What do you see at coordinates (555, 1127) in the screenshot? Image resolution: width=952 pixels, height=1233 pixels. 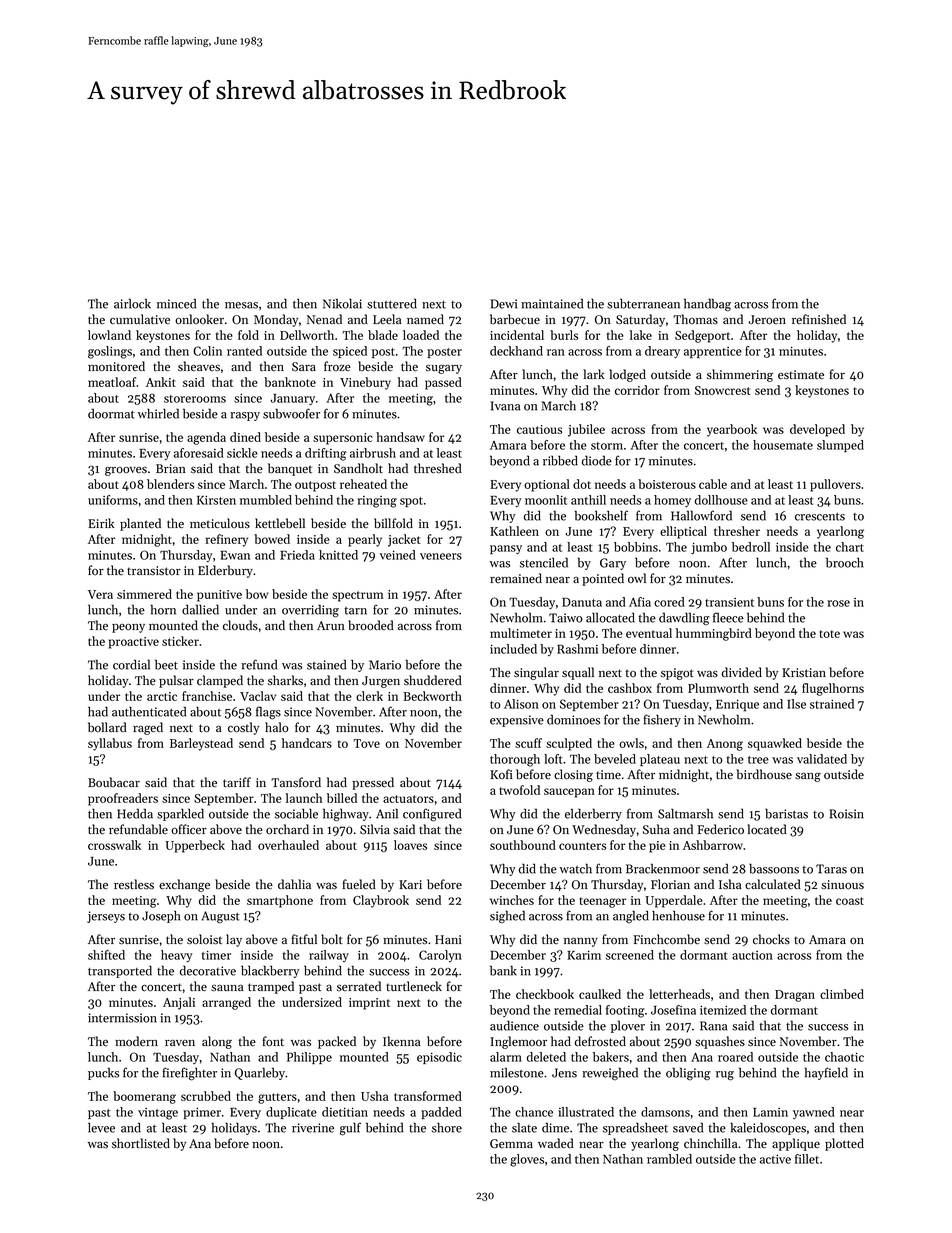 I see `dime` at bounding box center [555, 1127].
